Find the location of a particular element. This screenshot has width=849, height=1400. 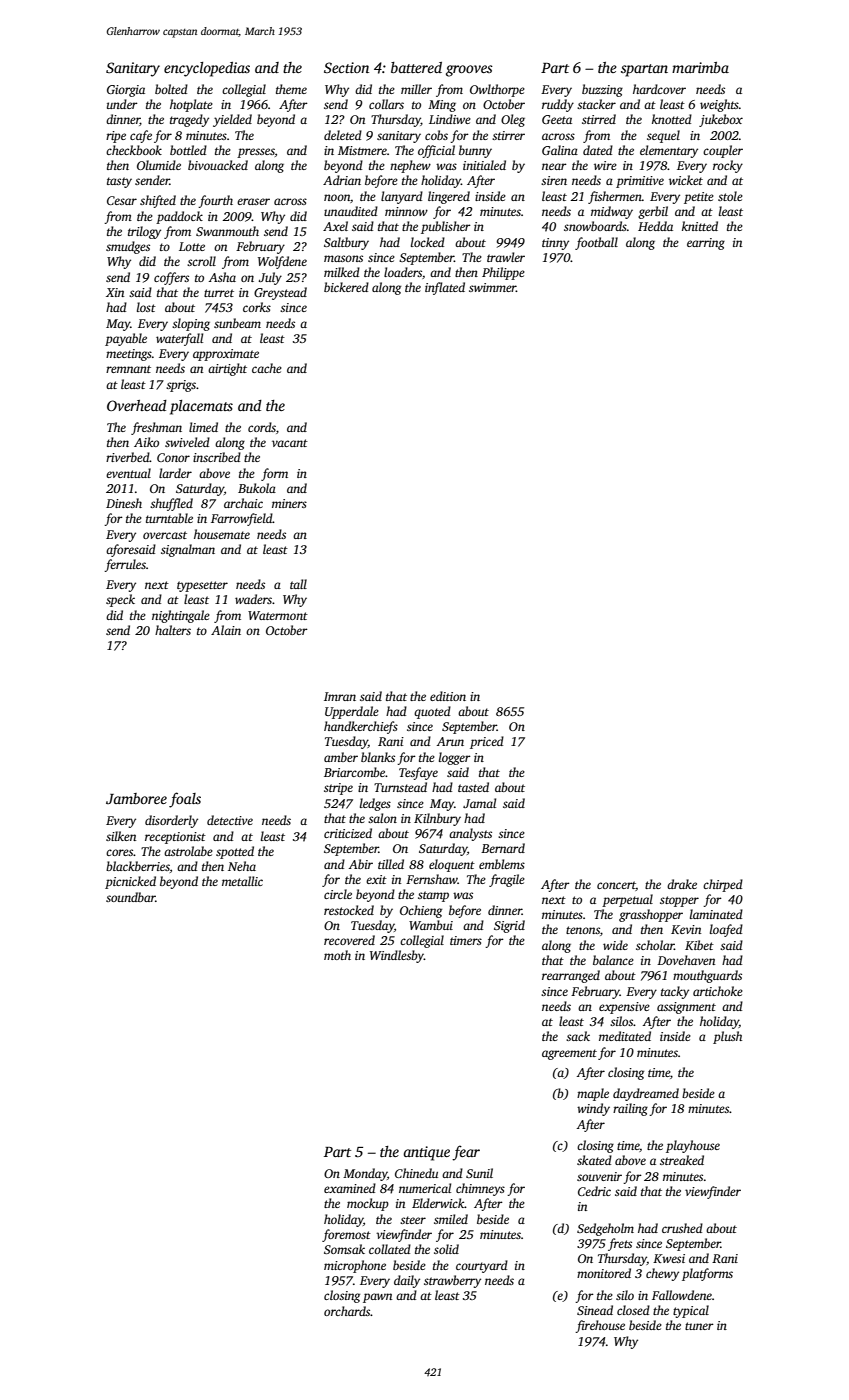

orchards is located at coordinates (347, 1311).
